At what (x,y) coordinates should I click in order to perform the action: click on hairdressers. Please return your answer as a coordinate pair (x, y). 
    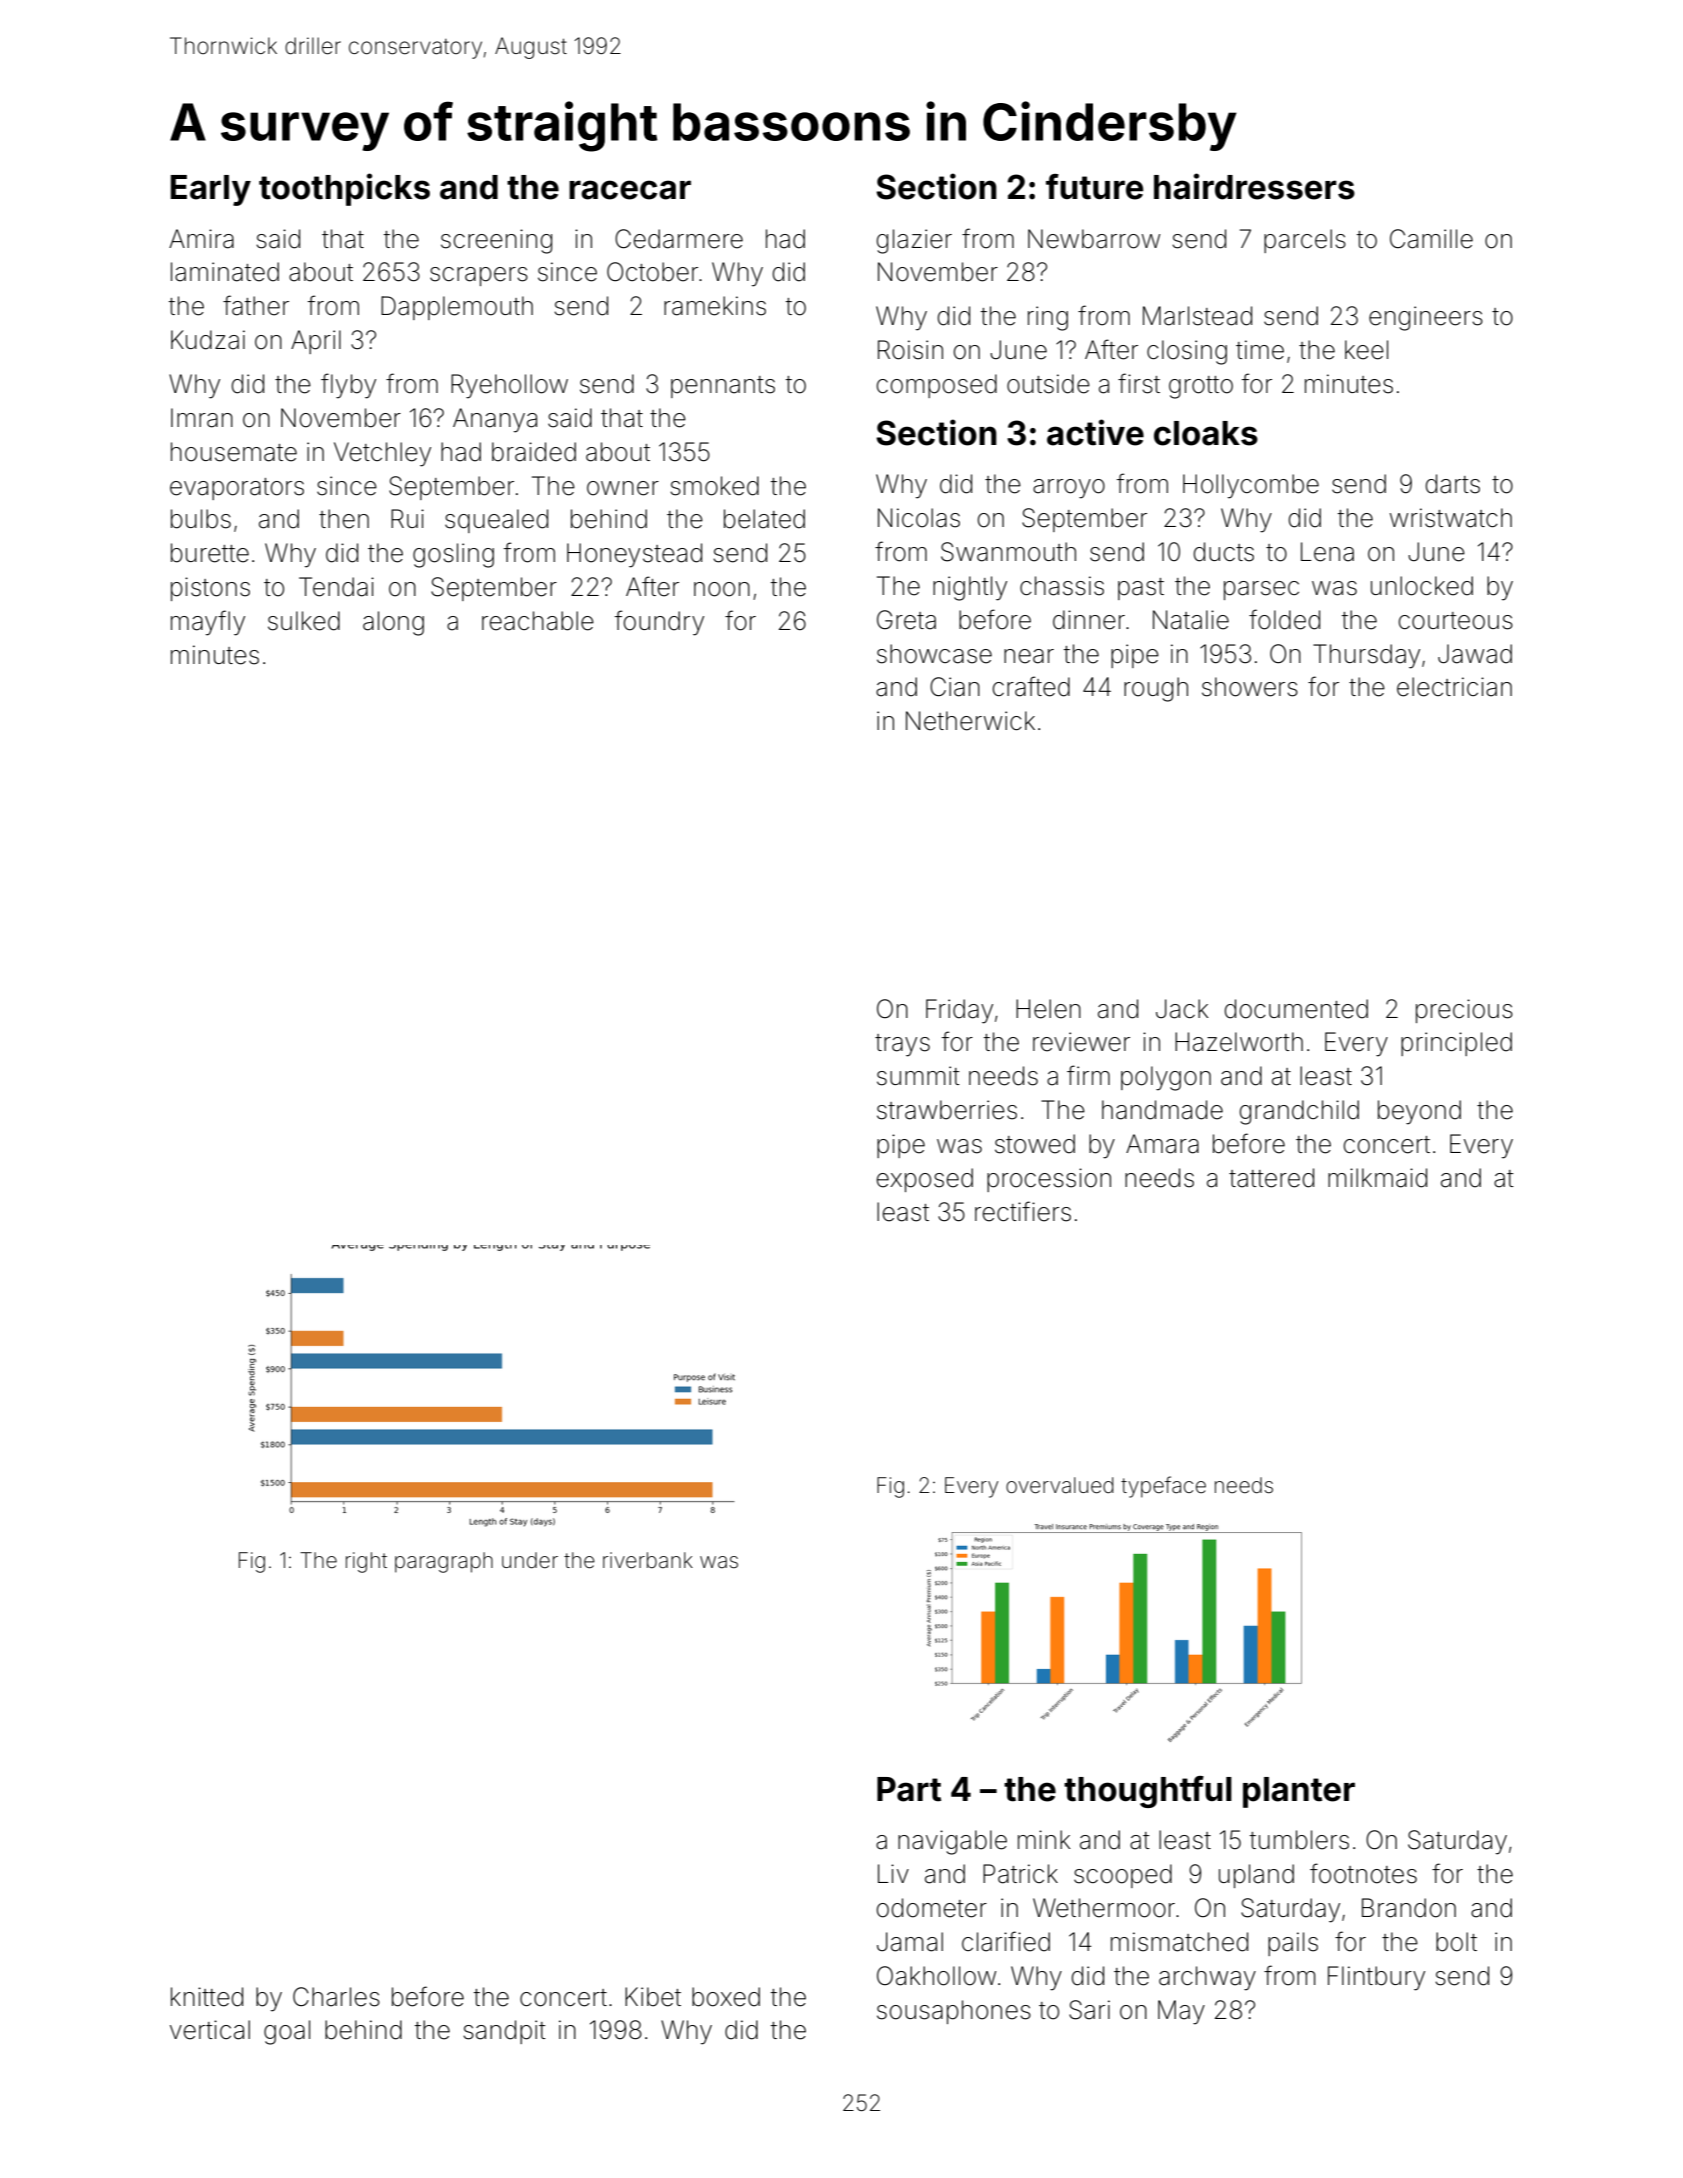
    Looking at the image, I should click on (1254, 186).
